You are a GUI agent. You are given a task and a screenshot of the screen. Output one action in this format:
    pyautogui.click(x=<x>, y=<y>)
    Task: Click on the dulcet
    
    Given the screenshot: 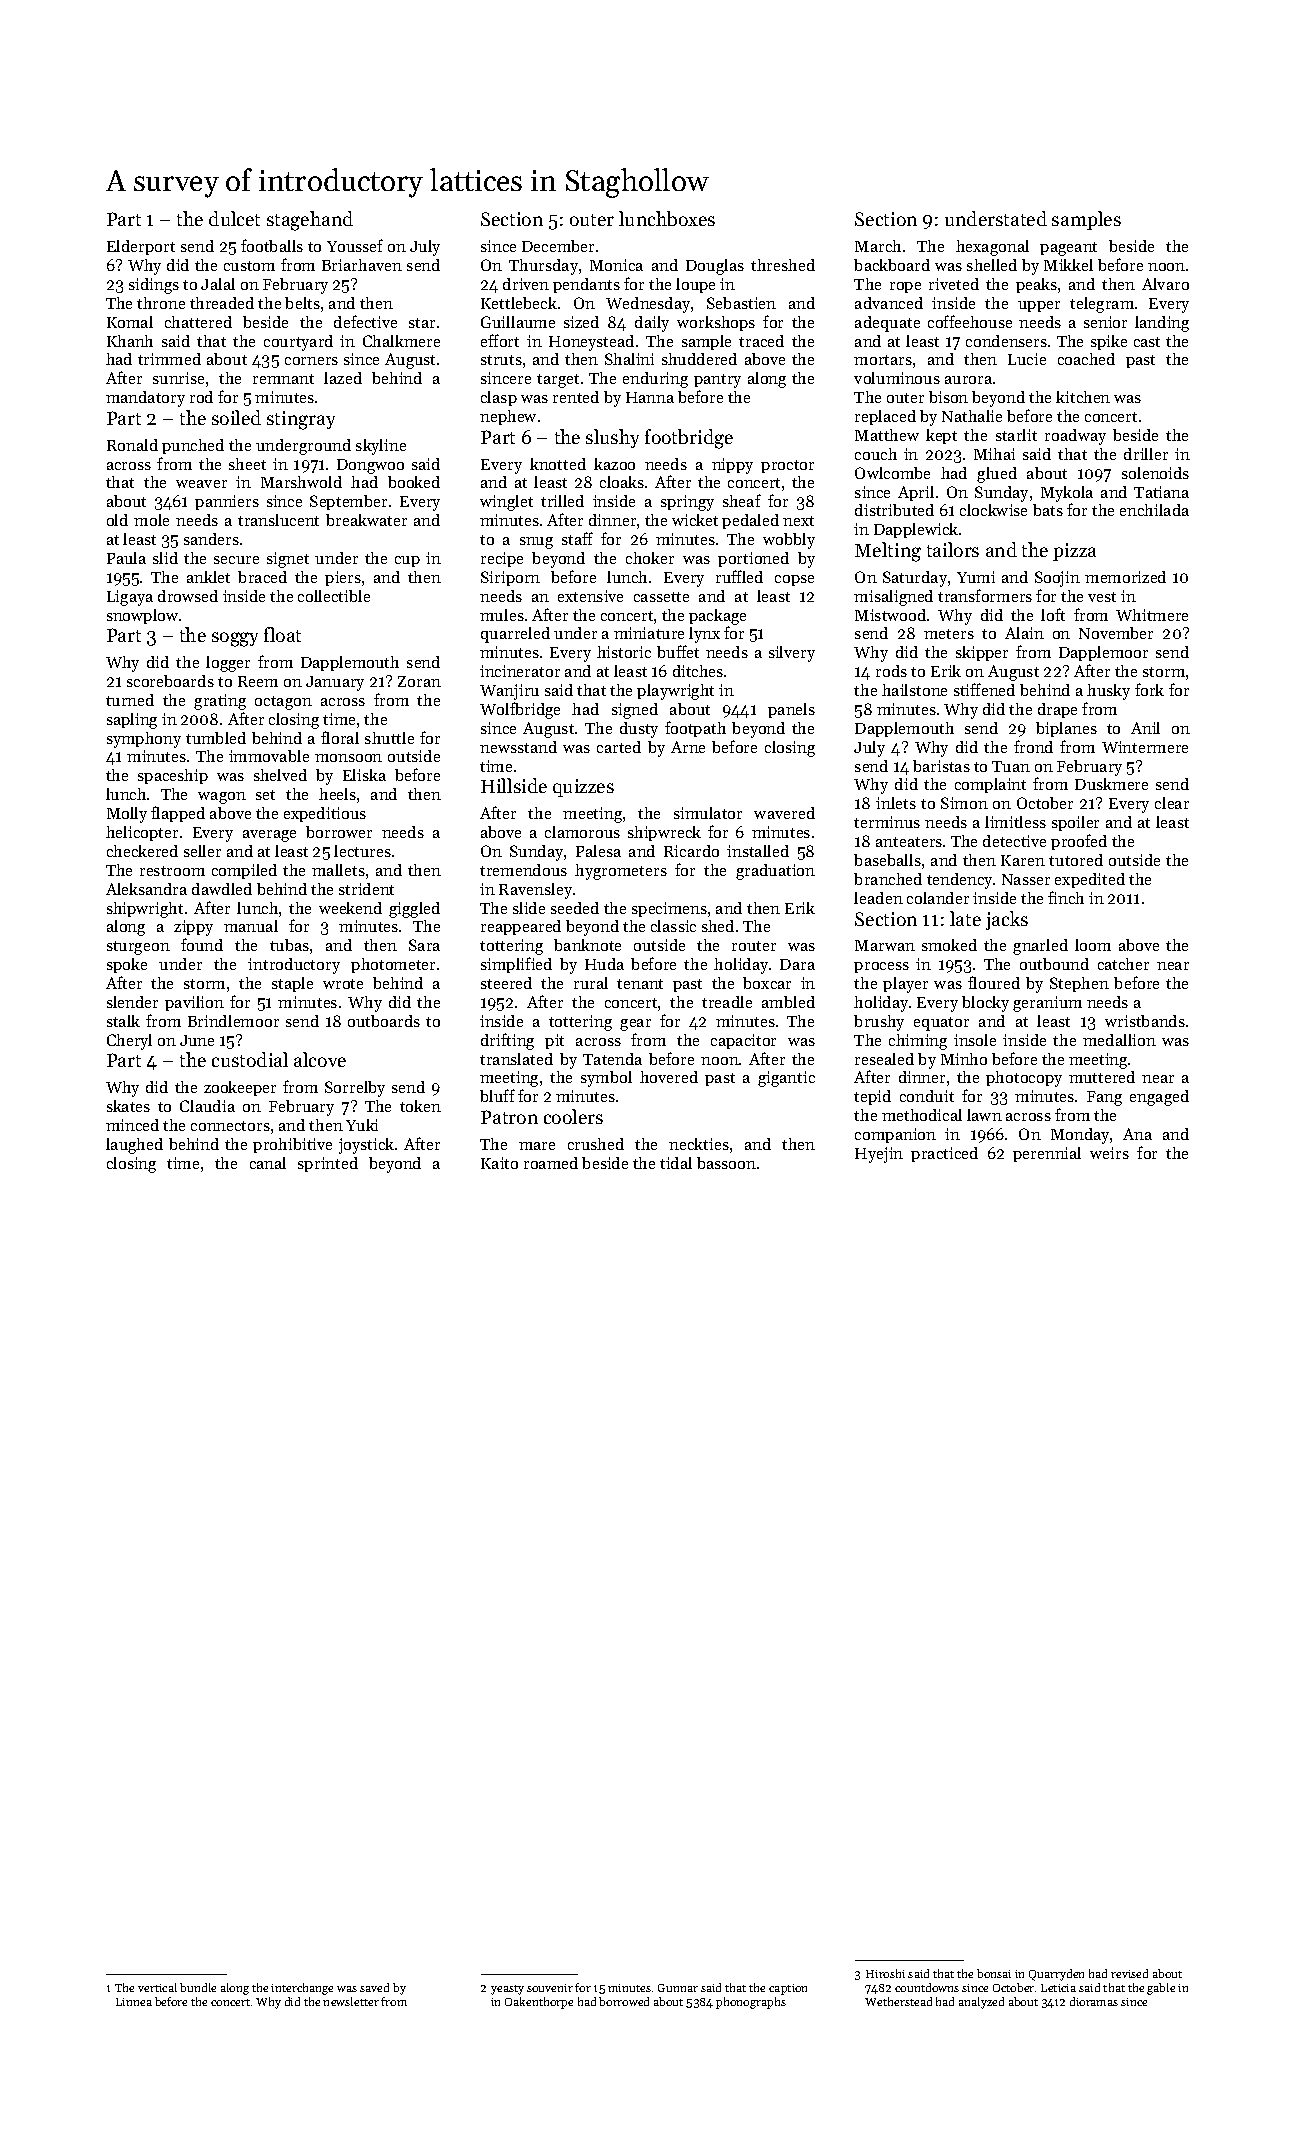 What is the action you would take?
    pyautogui.click(x=234, y=218)
